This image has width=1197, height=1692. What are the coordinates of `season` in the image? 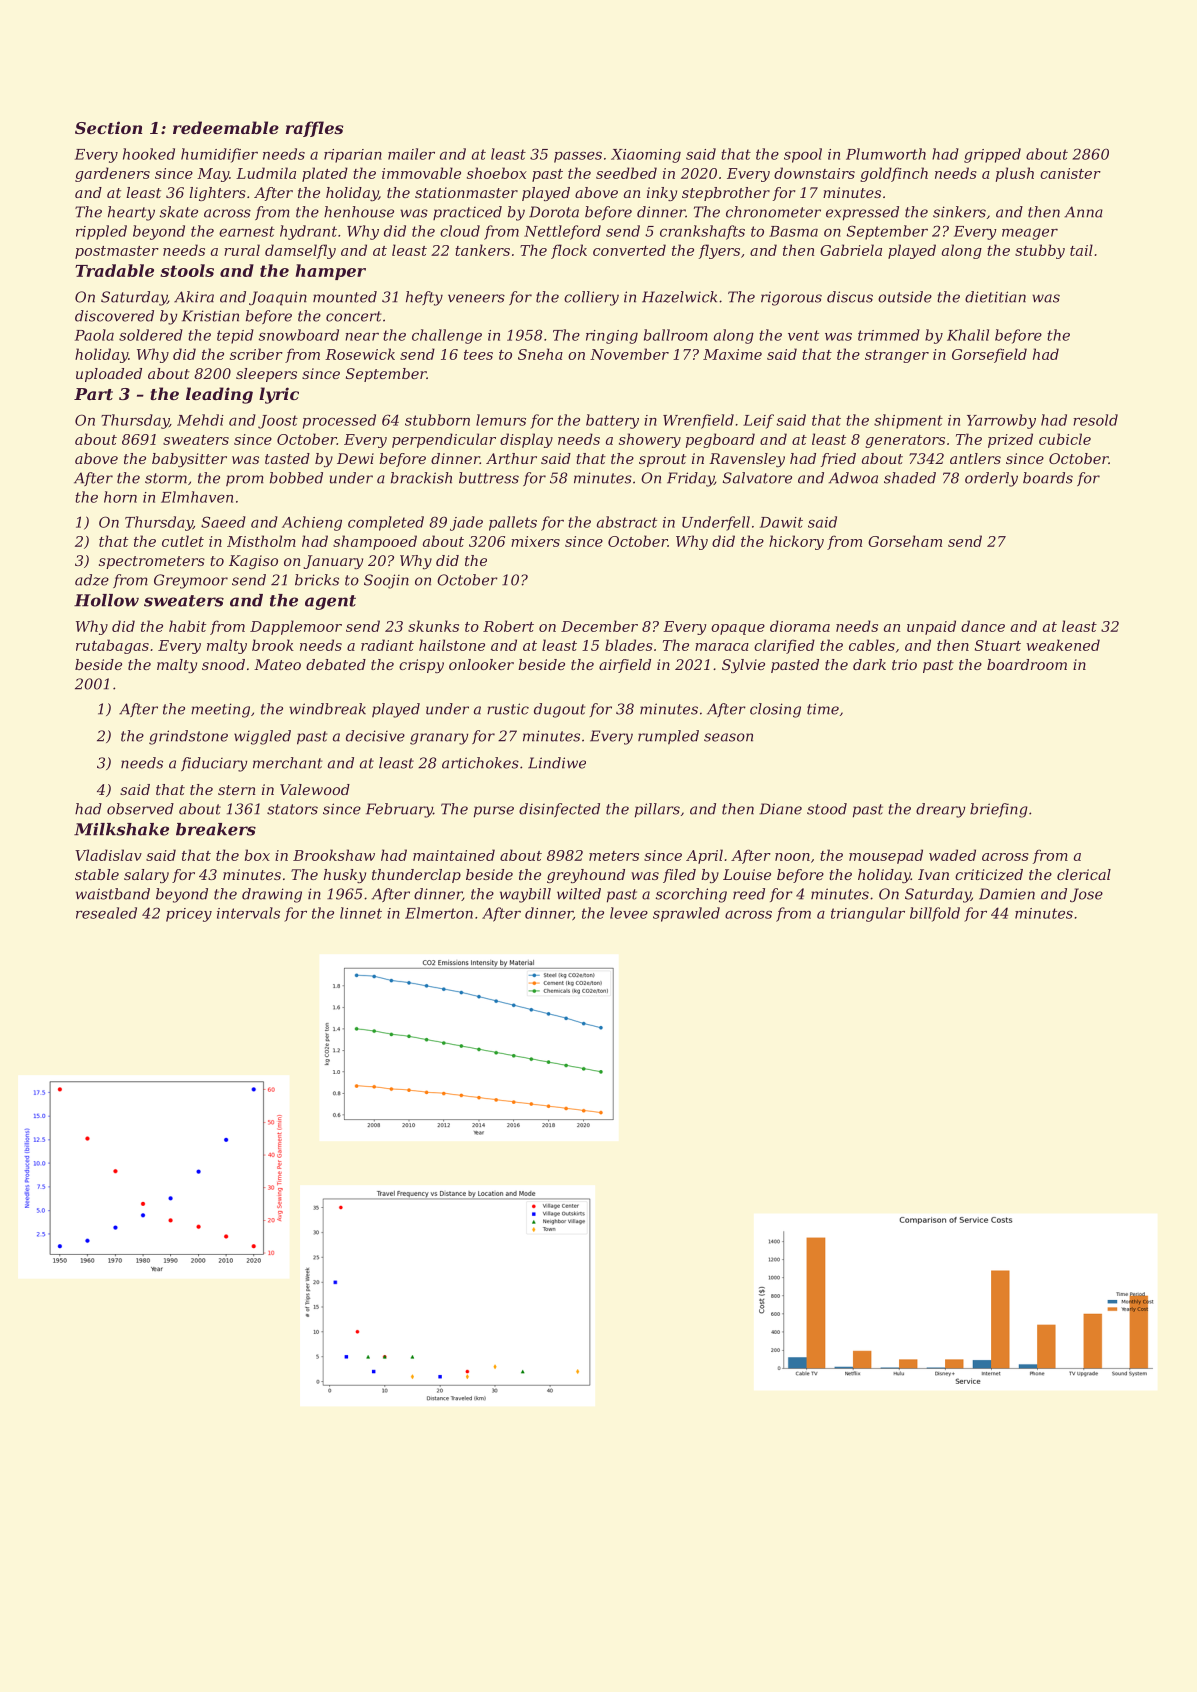 It's located at (728, 737).
